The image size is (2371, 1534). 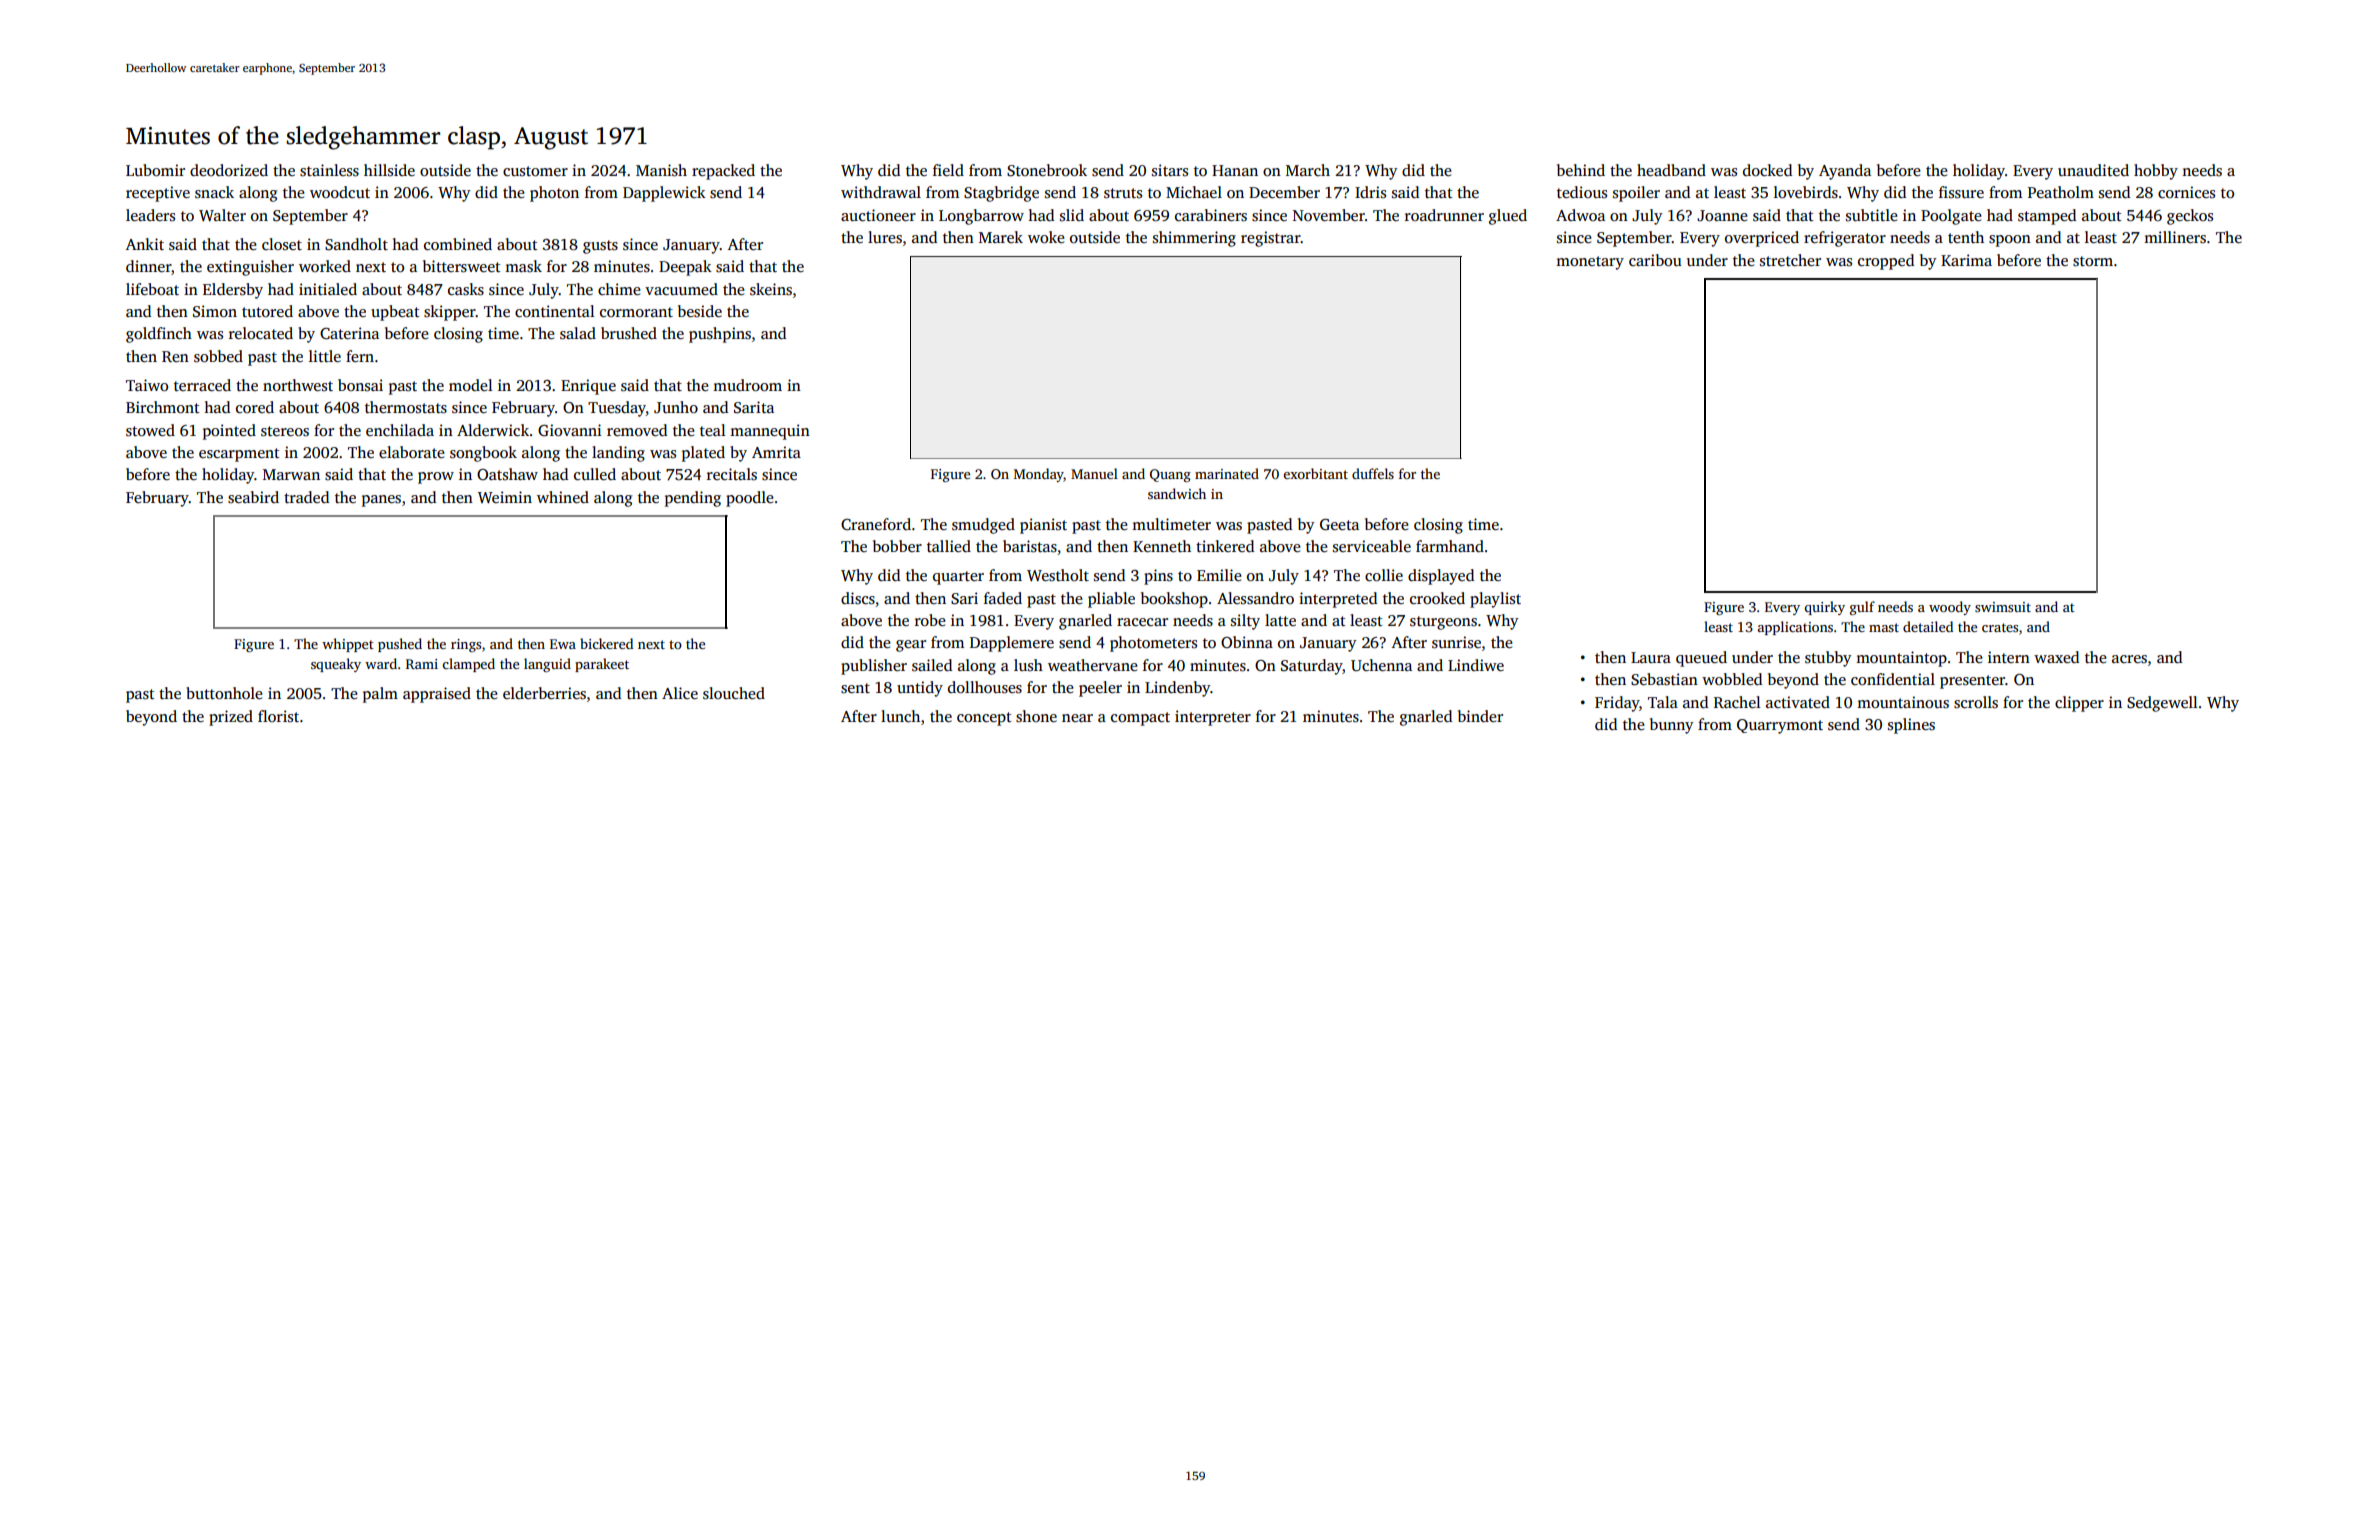 I want to click on duffels, so click(x=1373, y=473).
